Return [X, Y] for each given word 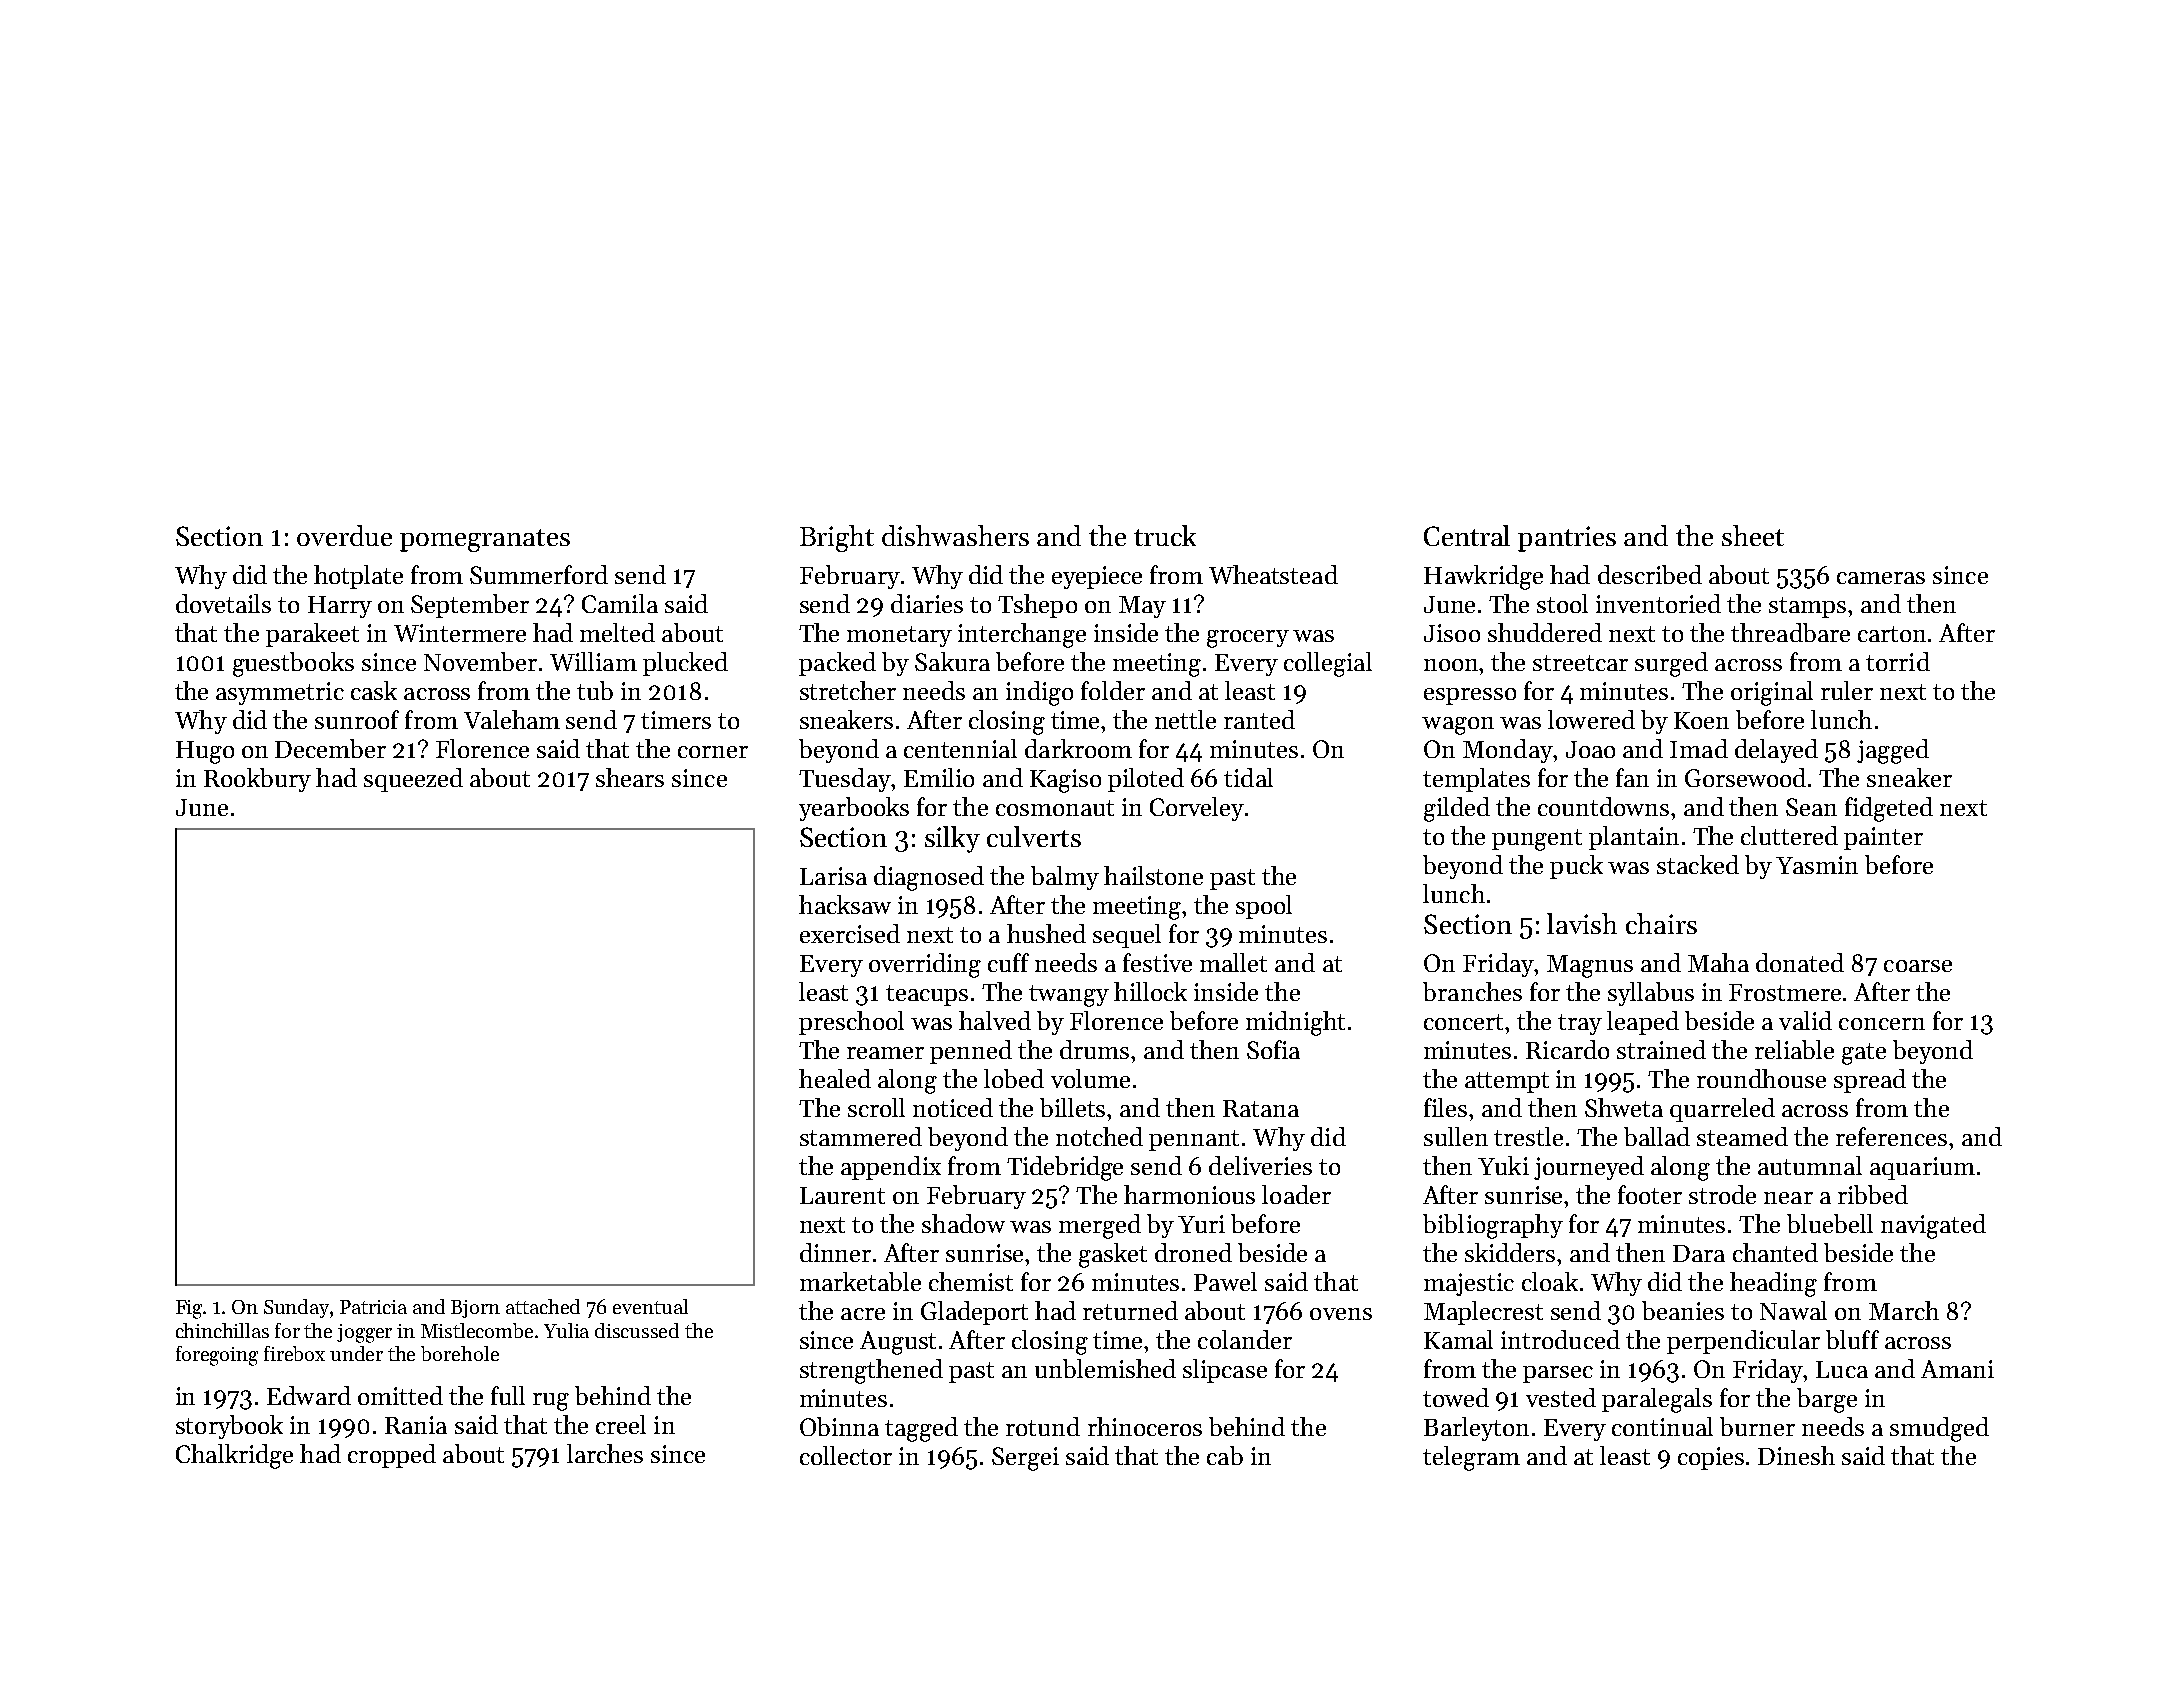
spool [1264, 907]
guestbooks [293, 664]
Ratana [1261, 1108]
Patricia [373, 1307]
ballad [1657, 1136]
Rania [416, 1425]
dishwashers [955, 535]
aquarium [1922, 1168]
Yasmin [1817, 865]
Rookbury [257, 780]
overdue [344, 535]
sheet [1753, 535]
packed [837, 664]
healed [835, 1078]
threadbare [1790, 632]
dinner [835, 1252]
